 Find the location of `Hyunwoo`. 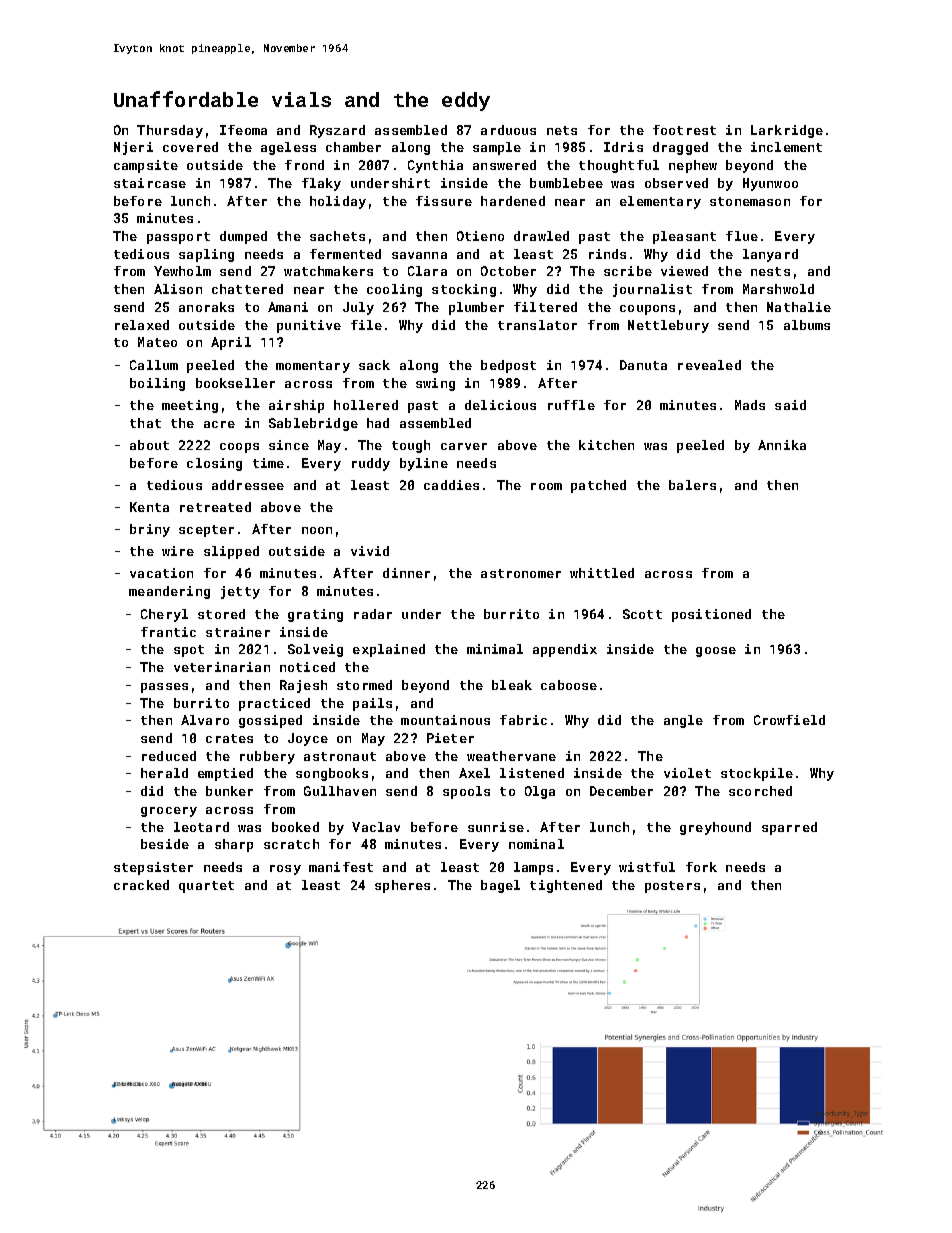

Hyunwoo is located at coordinates (770, 184).
